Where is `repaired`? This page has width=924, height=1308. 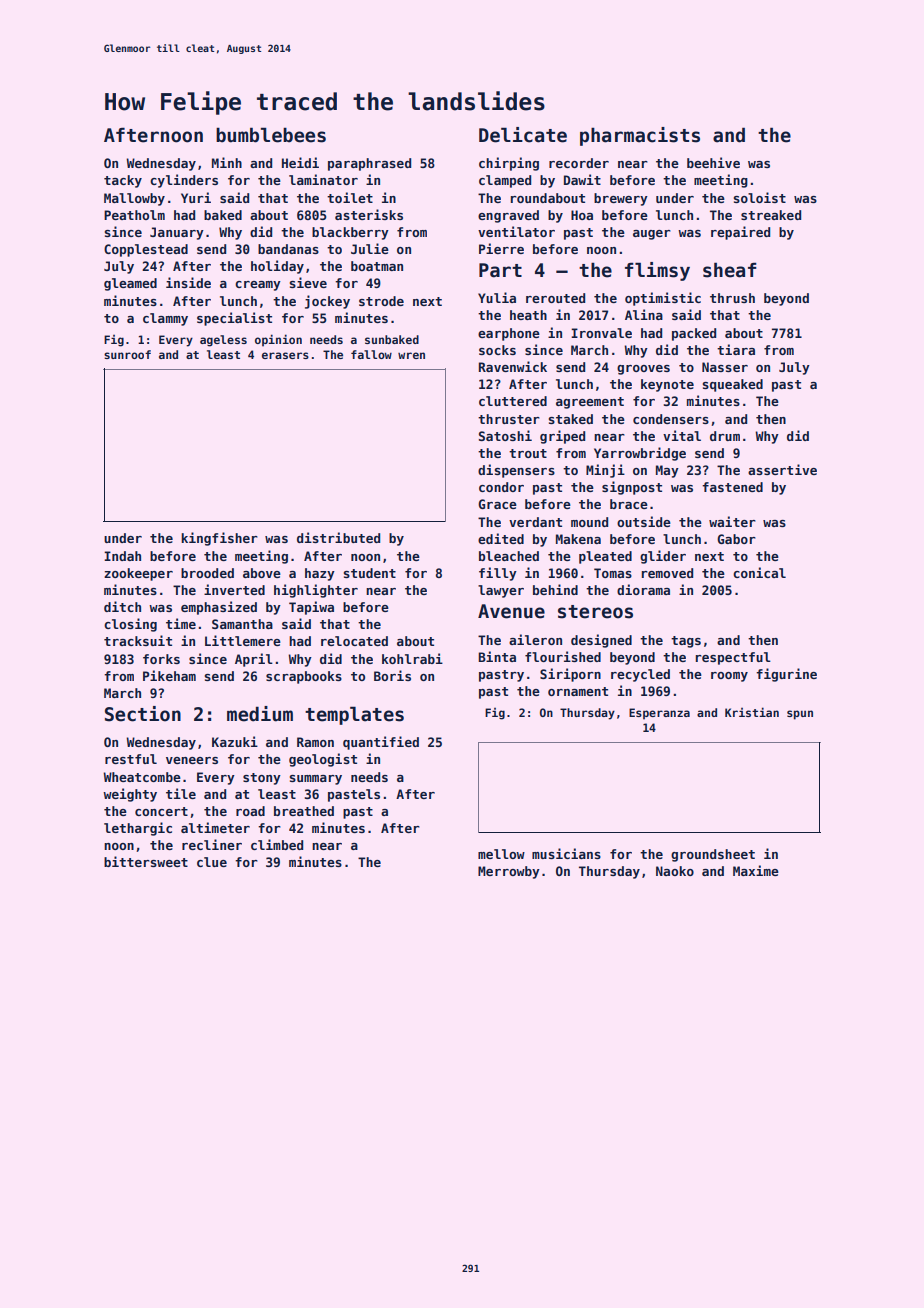 repaired is located at coordinates (740, 233).
